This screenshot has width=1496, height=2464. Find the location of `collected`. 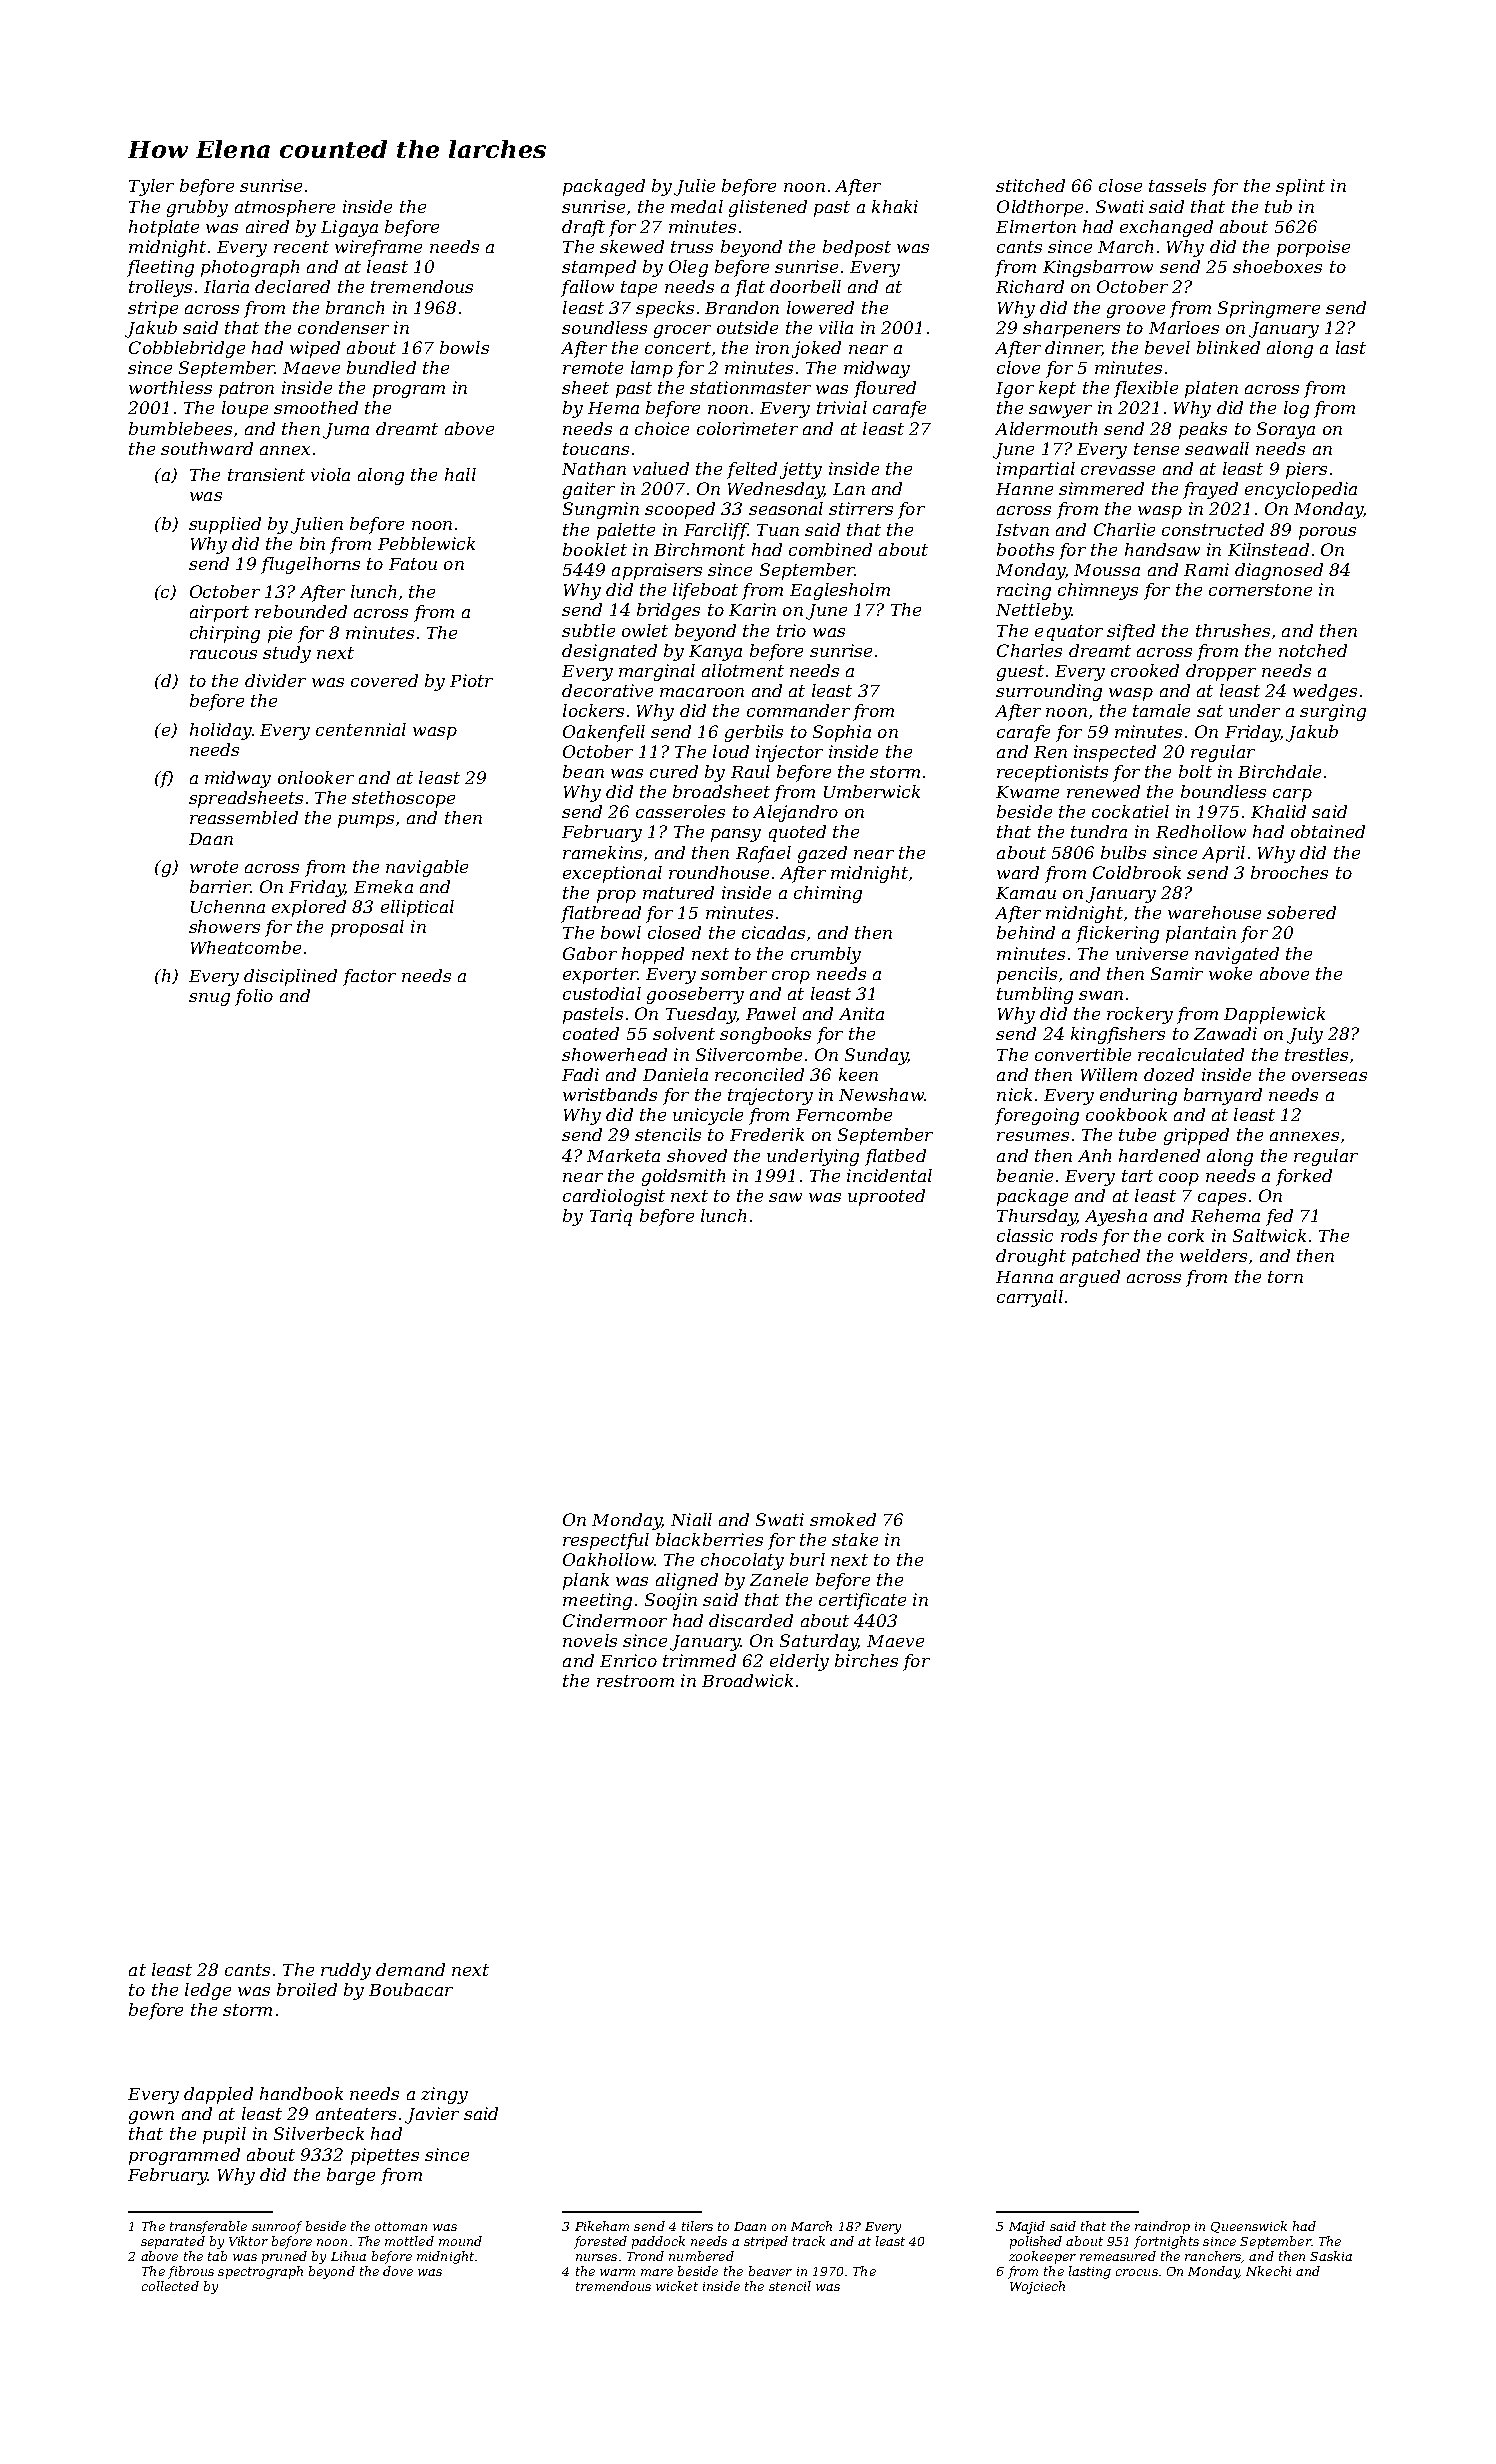

collected is located at coordinates (170, 2286).
